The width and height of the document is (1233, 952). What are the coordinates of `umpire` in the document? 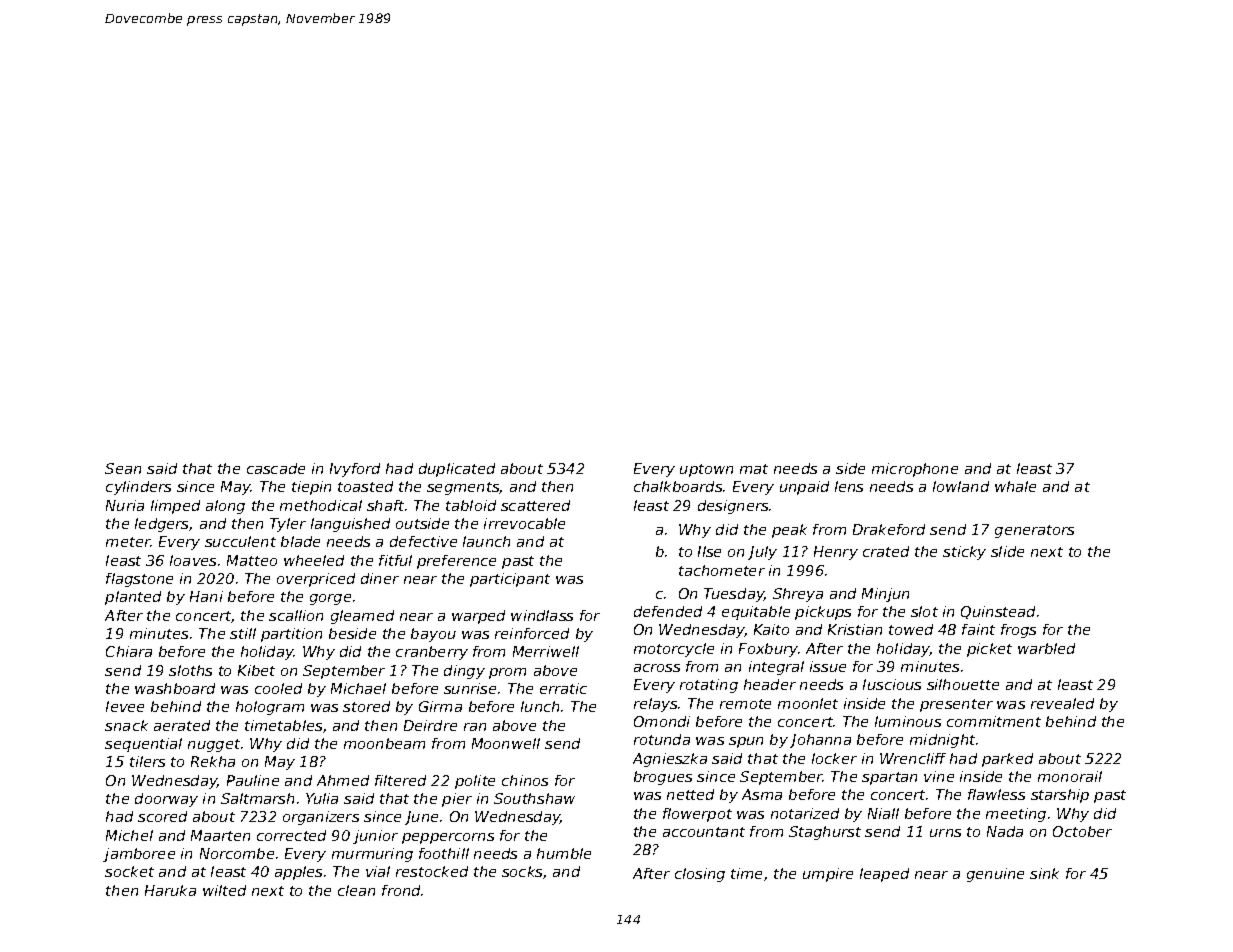 It's located at (828, 875).
